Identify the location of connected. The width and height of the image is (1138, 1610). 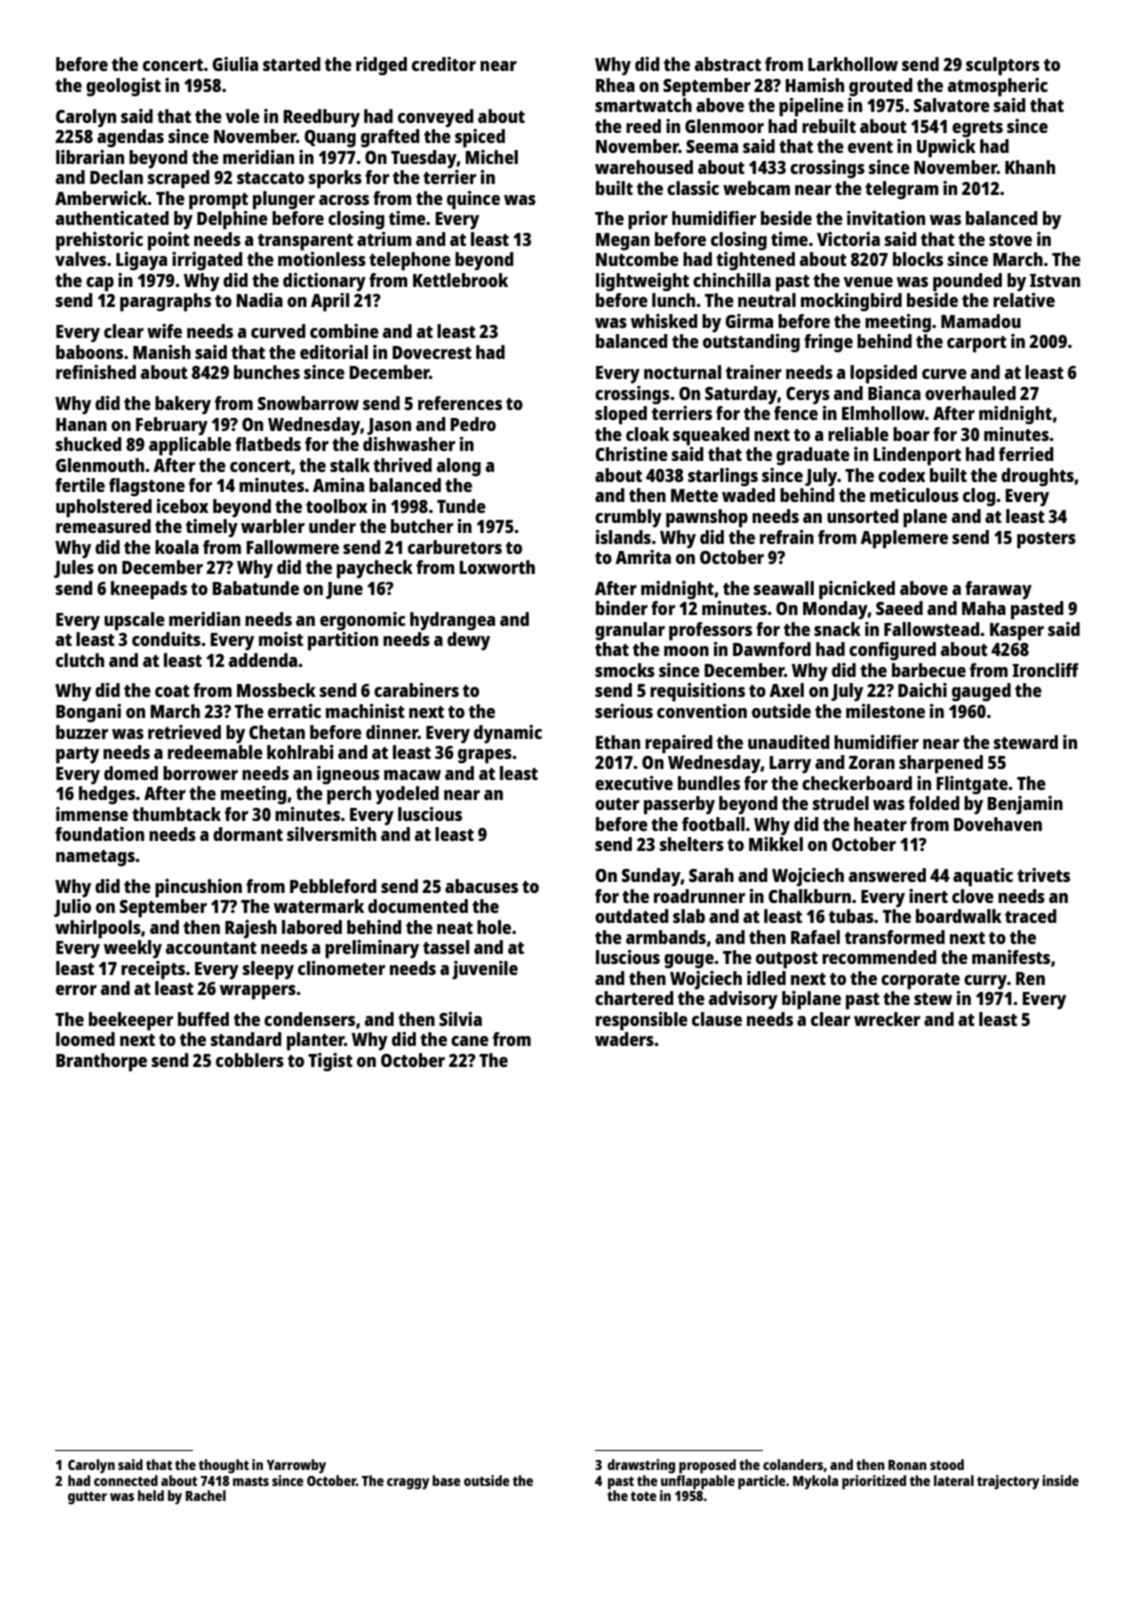
(126, 1480).
